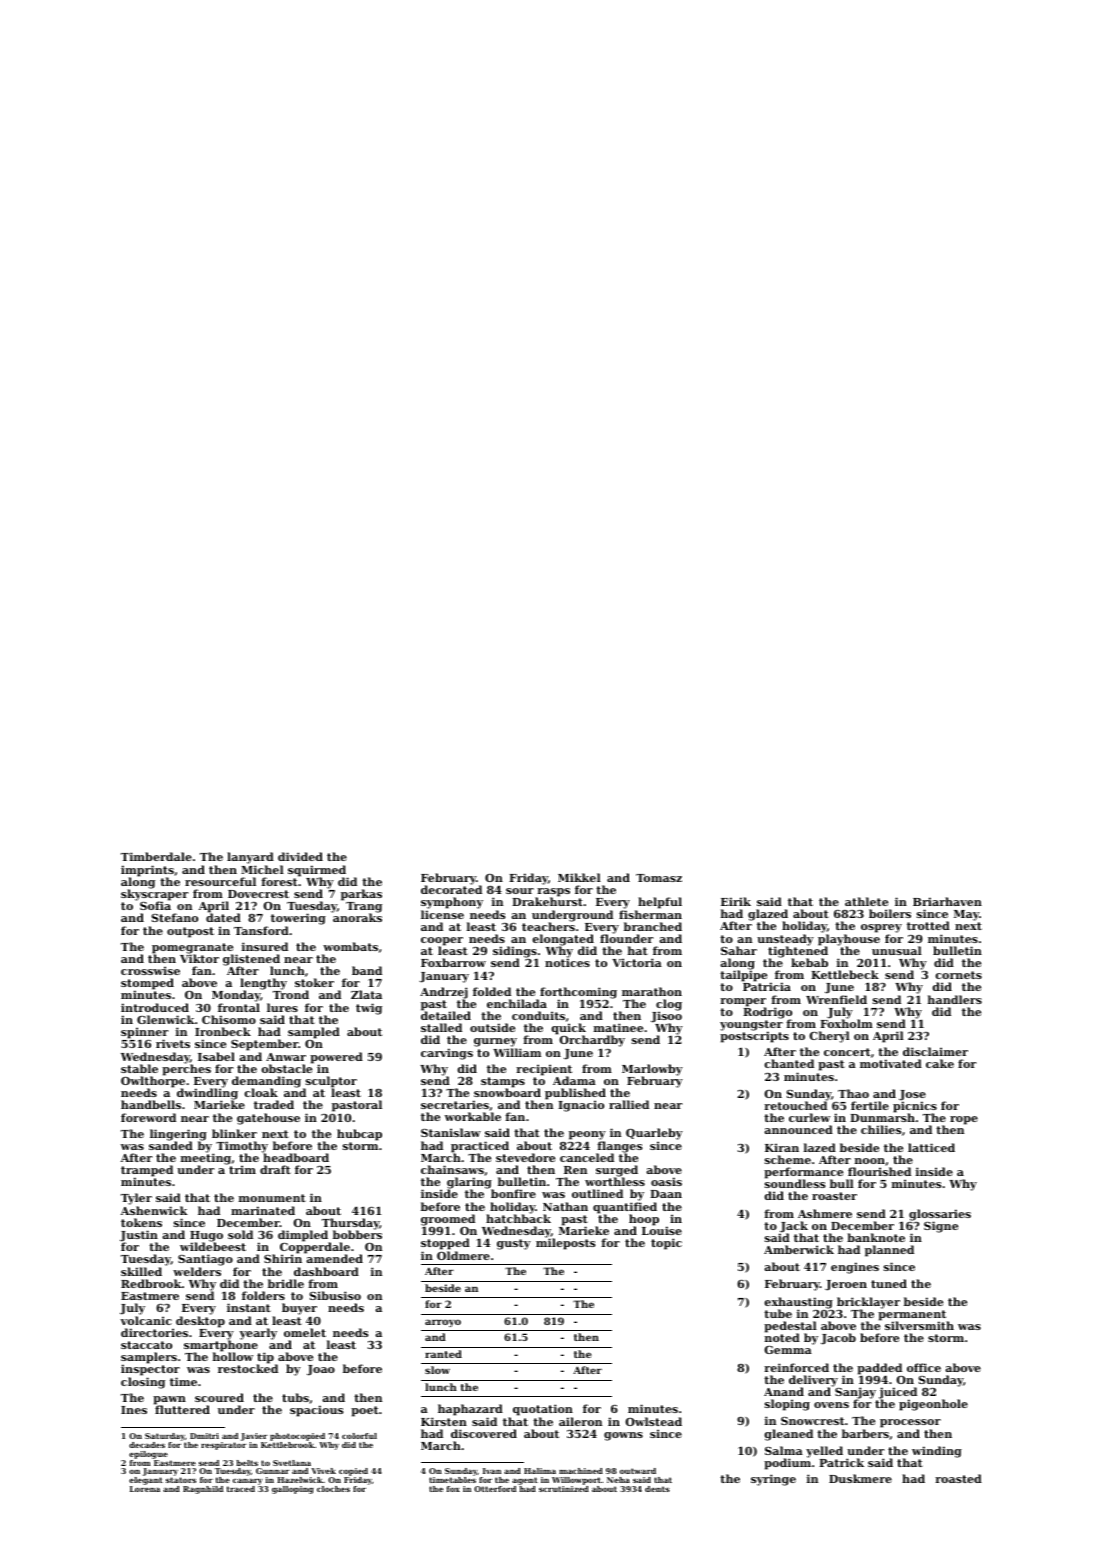 The width and height of the screenshot is (1103, 1559). I want to click on flanges, so click(619, 1147).
